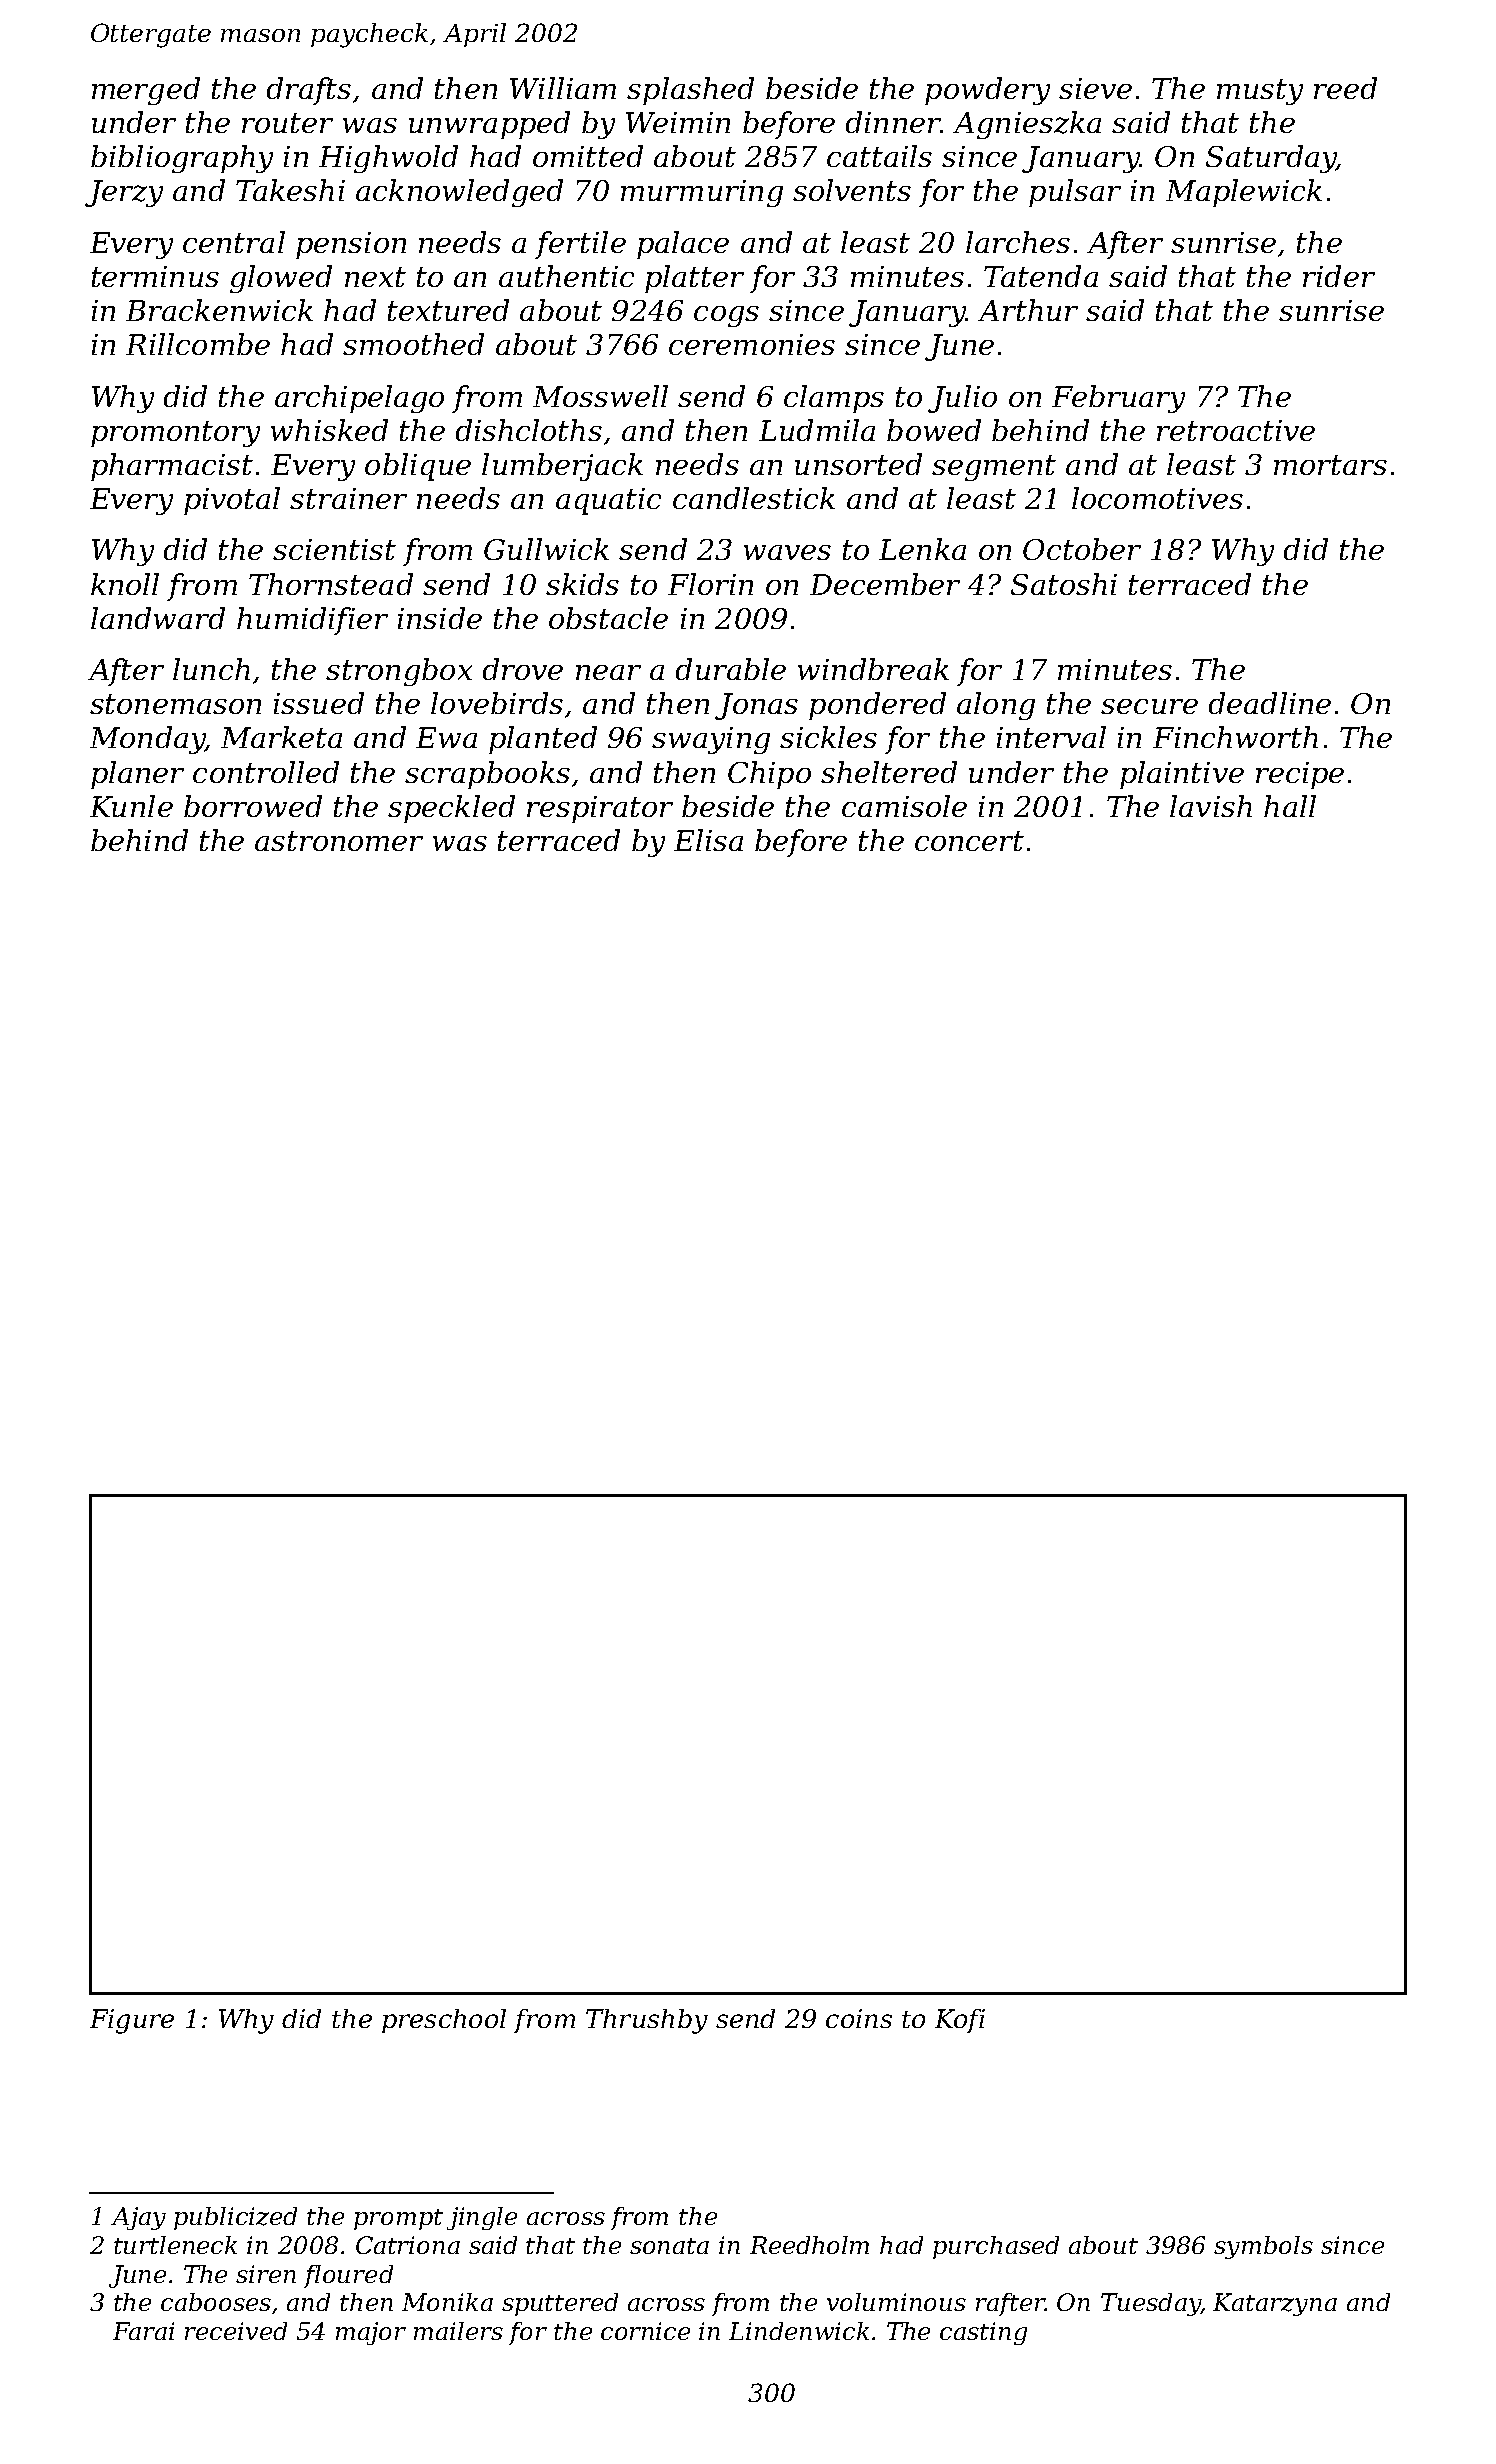 This screenshot has height=2464, width=1496. What do you see at coordinates (708, 840) in the screenshot?
I see `Elisa` at bounding box center [708, 840].
